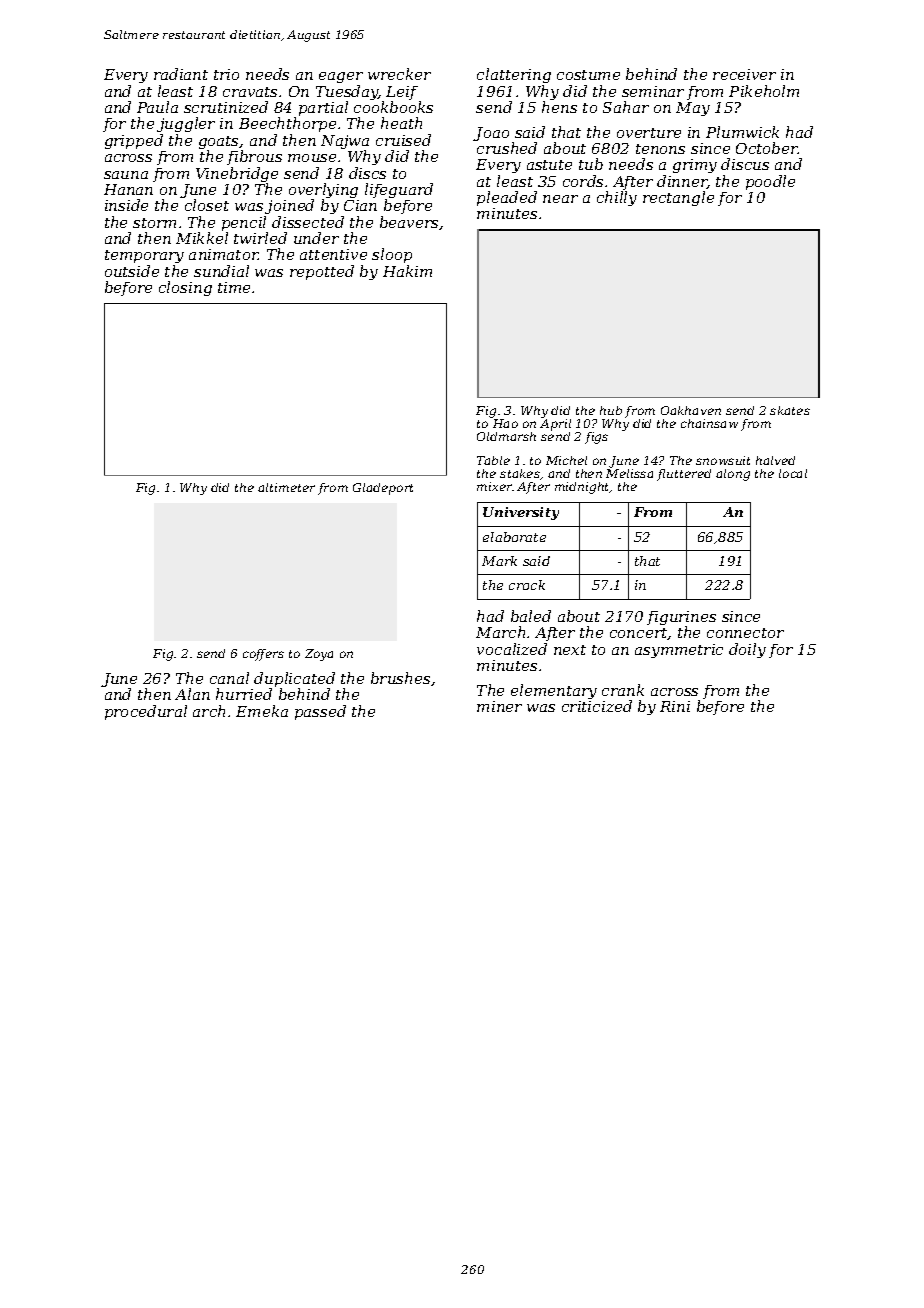 Image resolution: width=924 pixels, height=1308 pixels. Describe the element at coordinates (157, 107) in the screenshot. I see `Paula` at that location.
